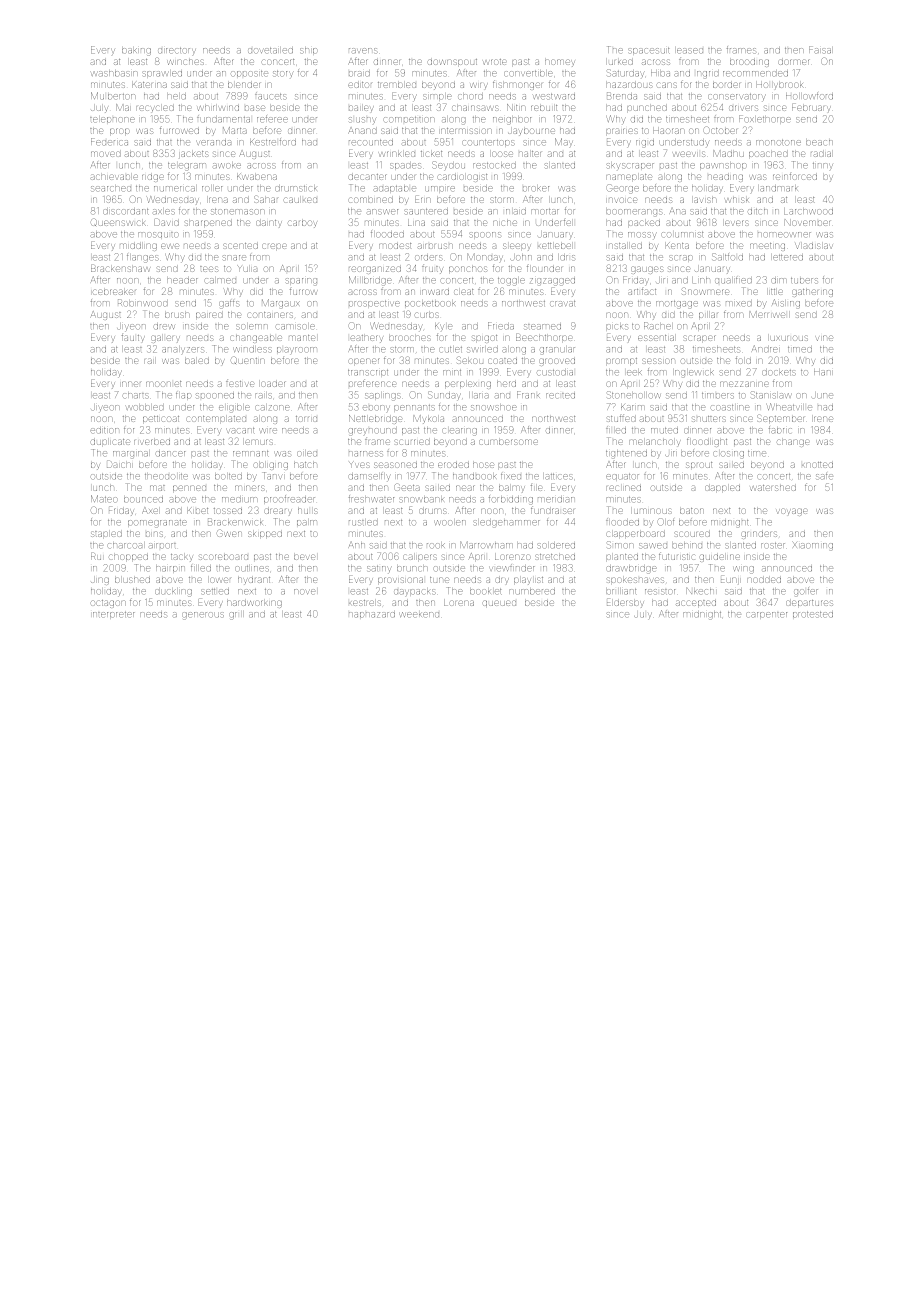 The height and width of the page is (1308, 924). I want to click on festive, so click(240, 383).
